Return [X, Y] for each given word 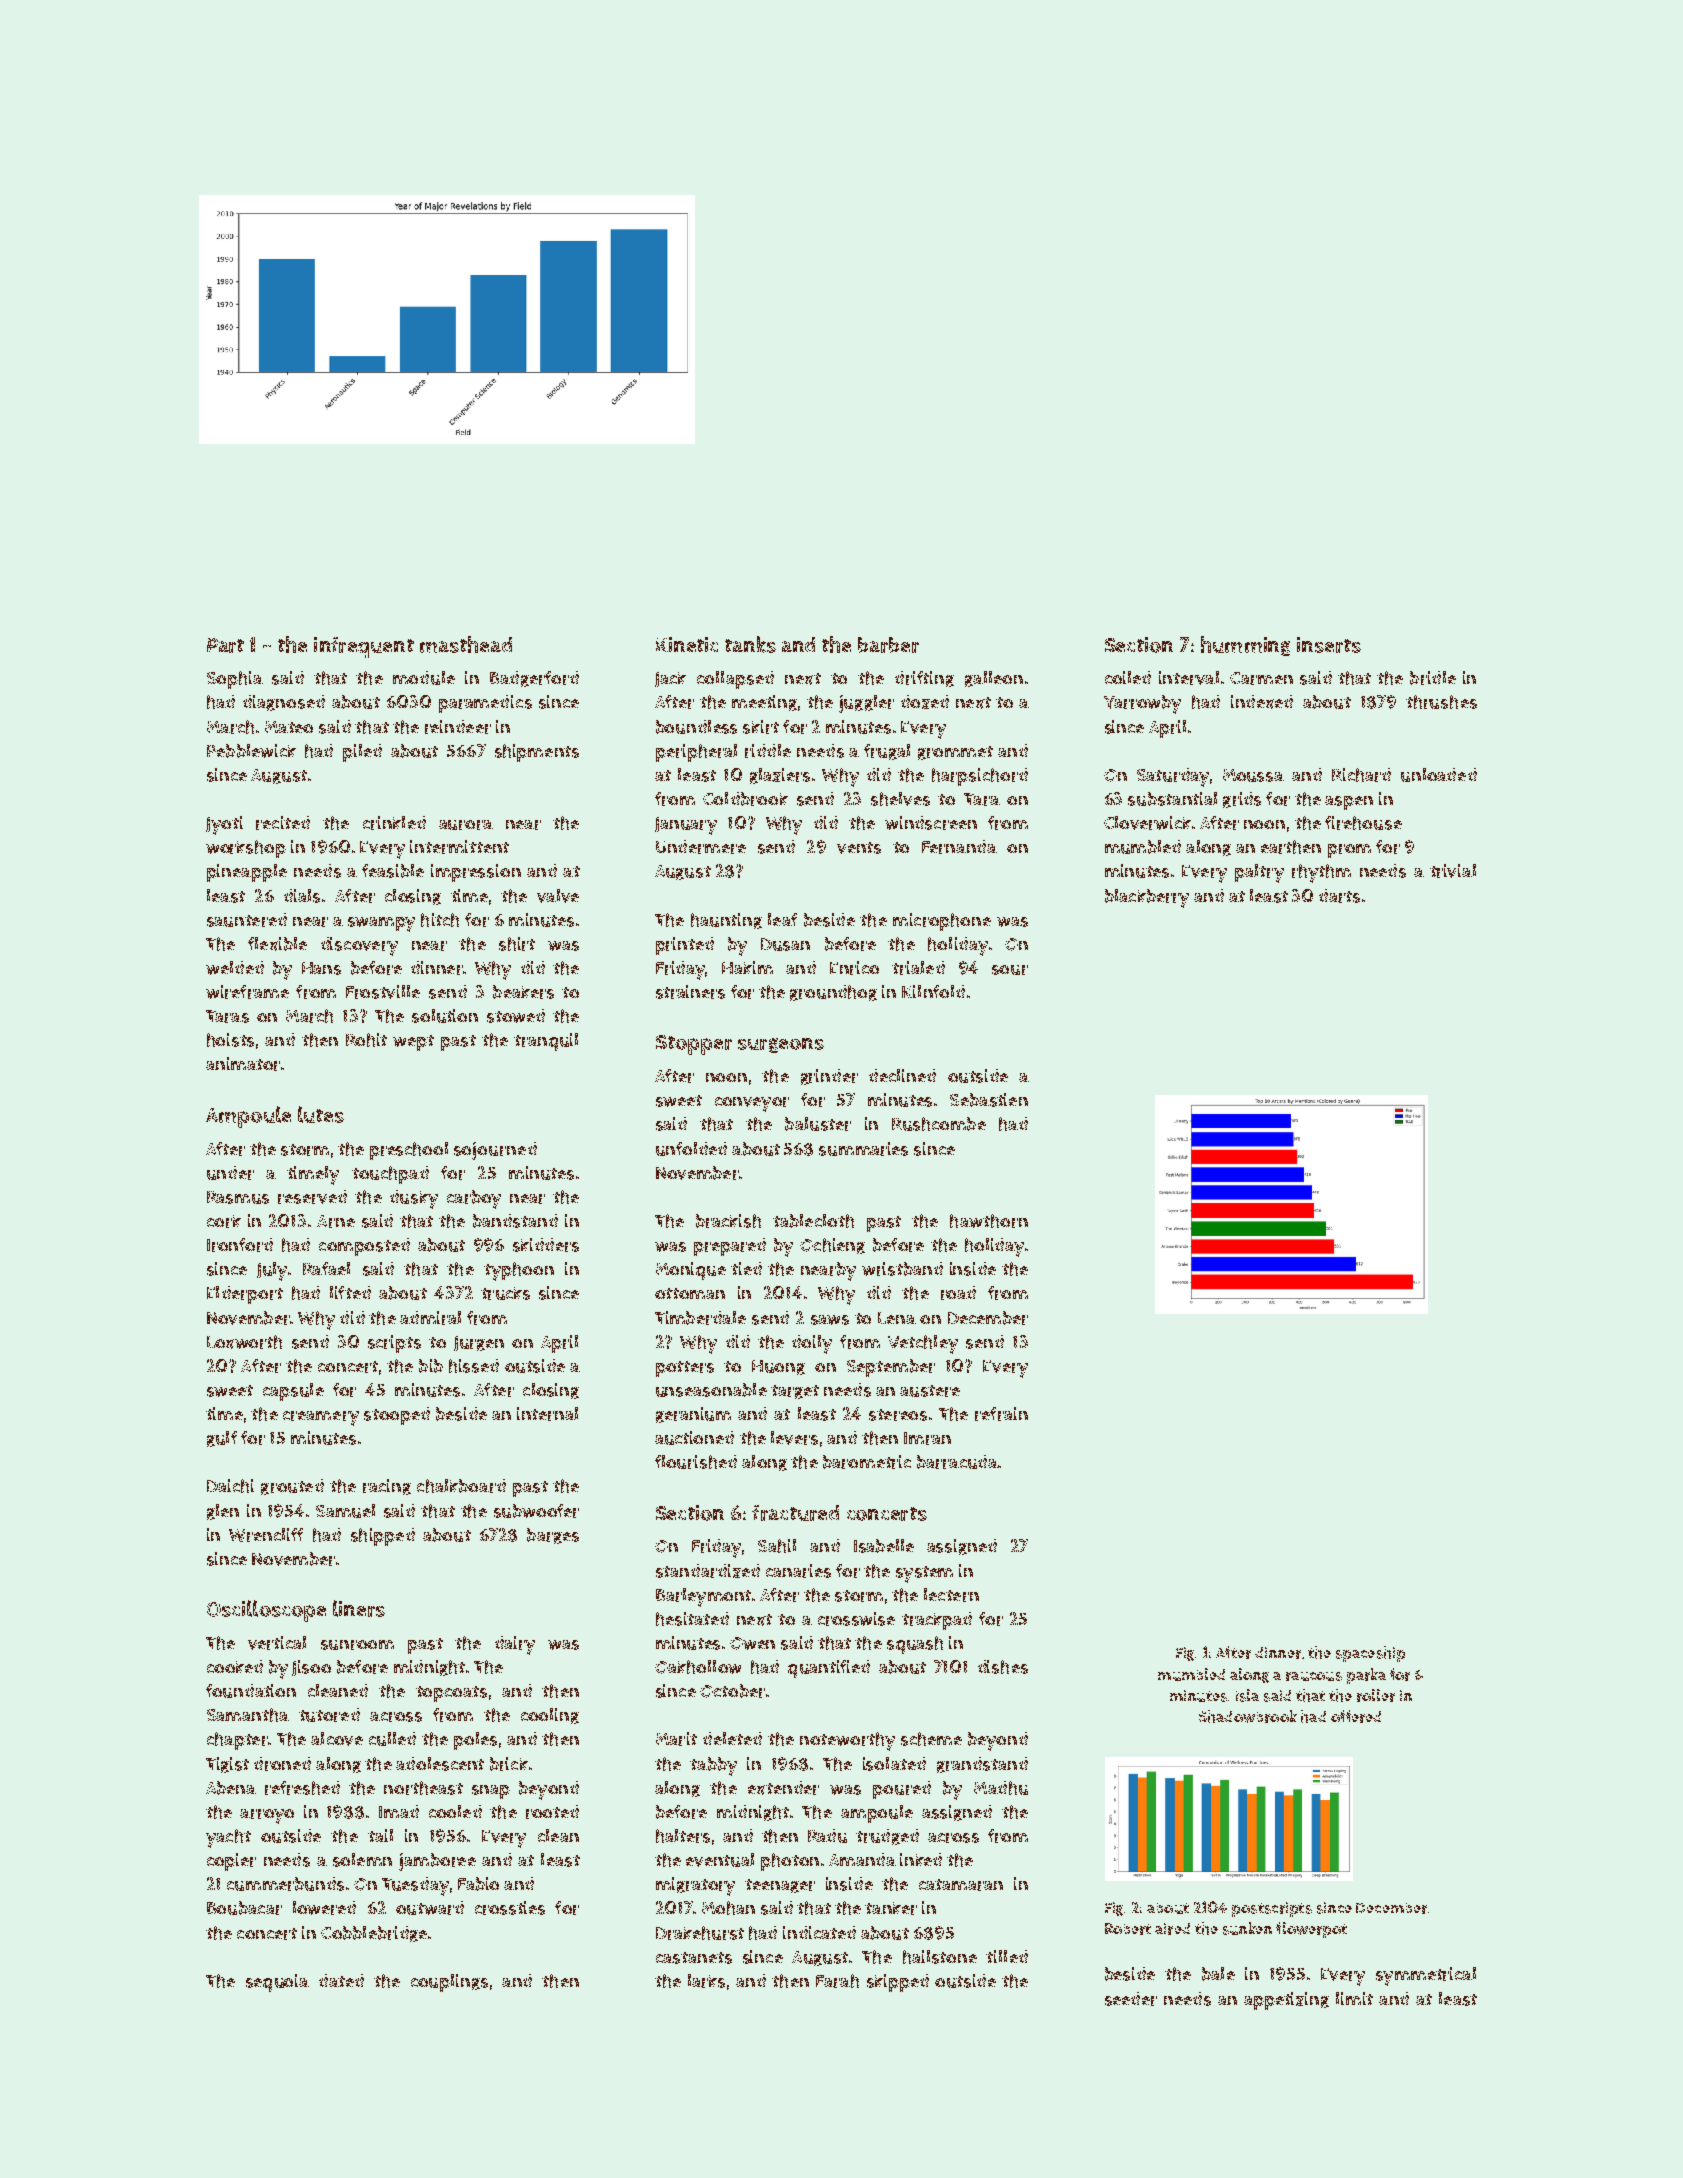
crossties [510, 1908]
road [958, 1293]
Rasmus [238, 1197]
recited [283, 823]
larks [706, 1981]
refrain [1001, 1414]
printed [685, 946]
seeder [1131, 1999]
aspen [1349, 803]
